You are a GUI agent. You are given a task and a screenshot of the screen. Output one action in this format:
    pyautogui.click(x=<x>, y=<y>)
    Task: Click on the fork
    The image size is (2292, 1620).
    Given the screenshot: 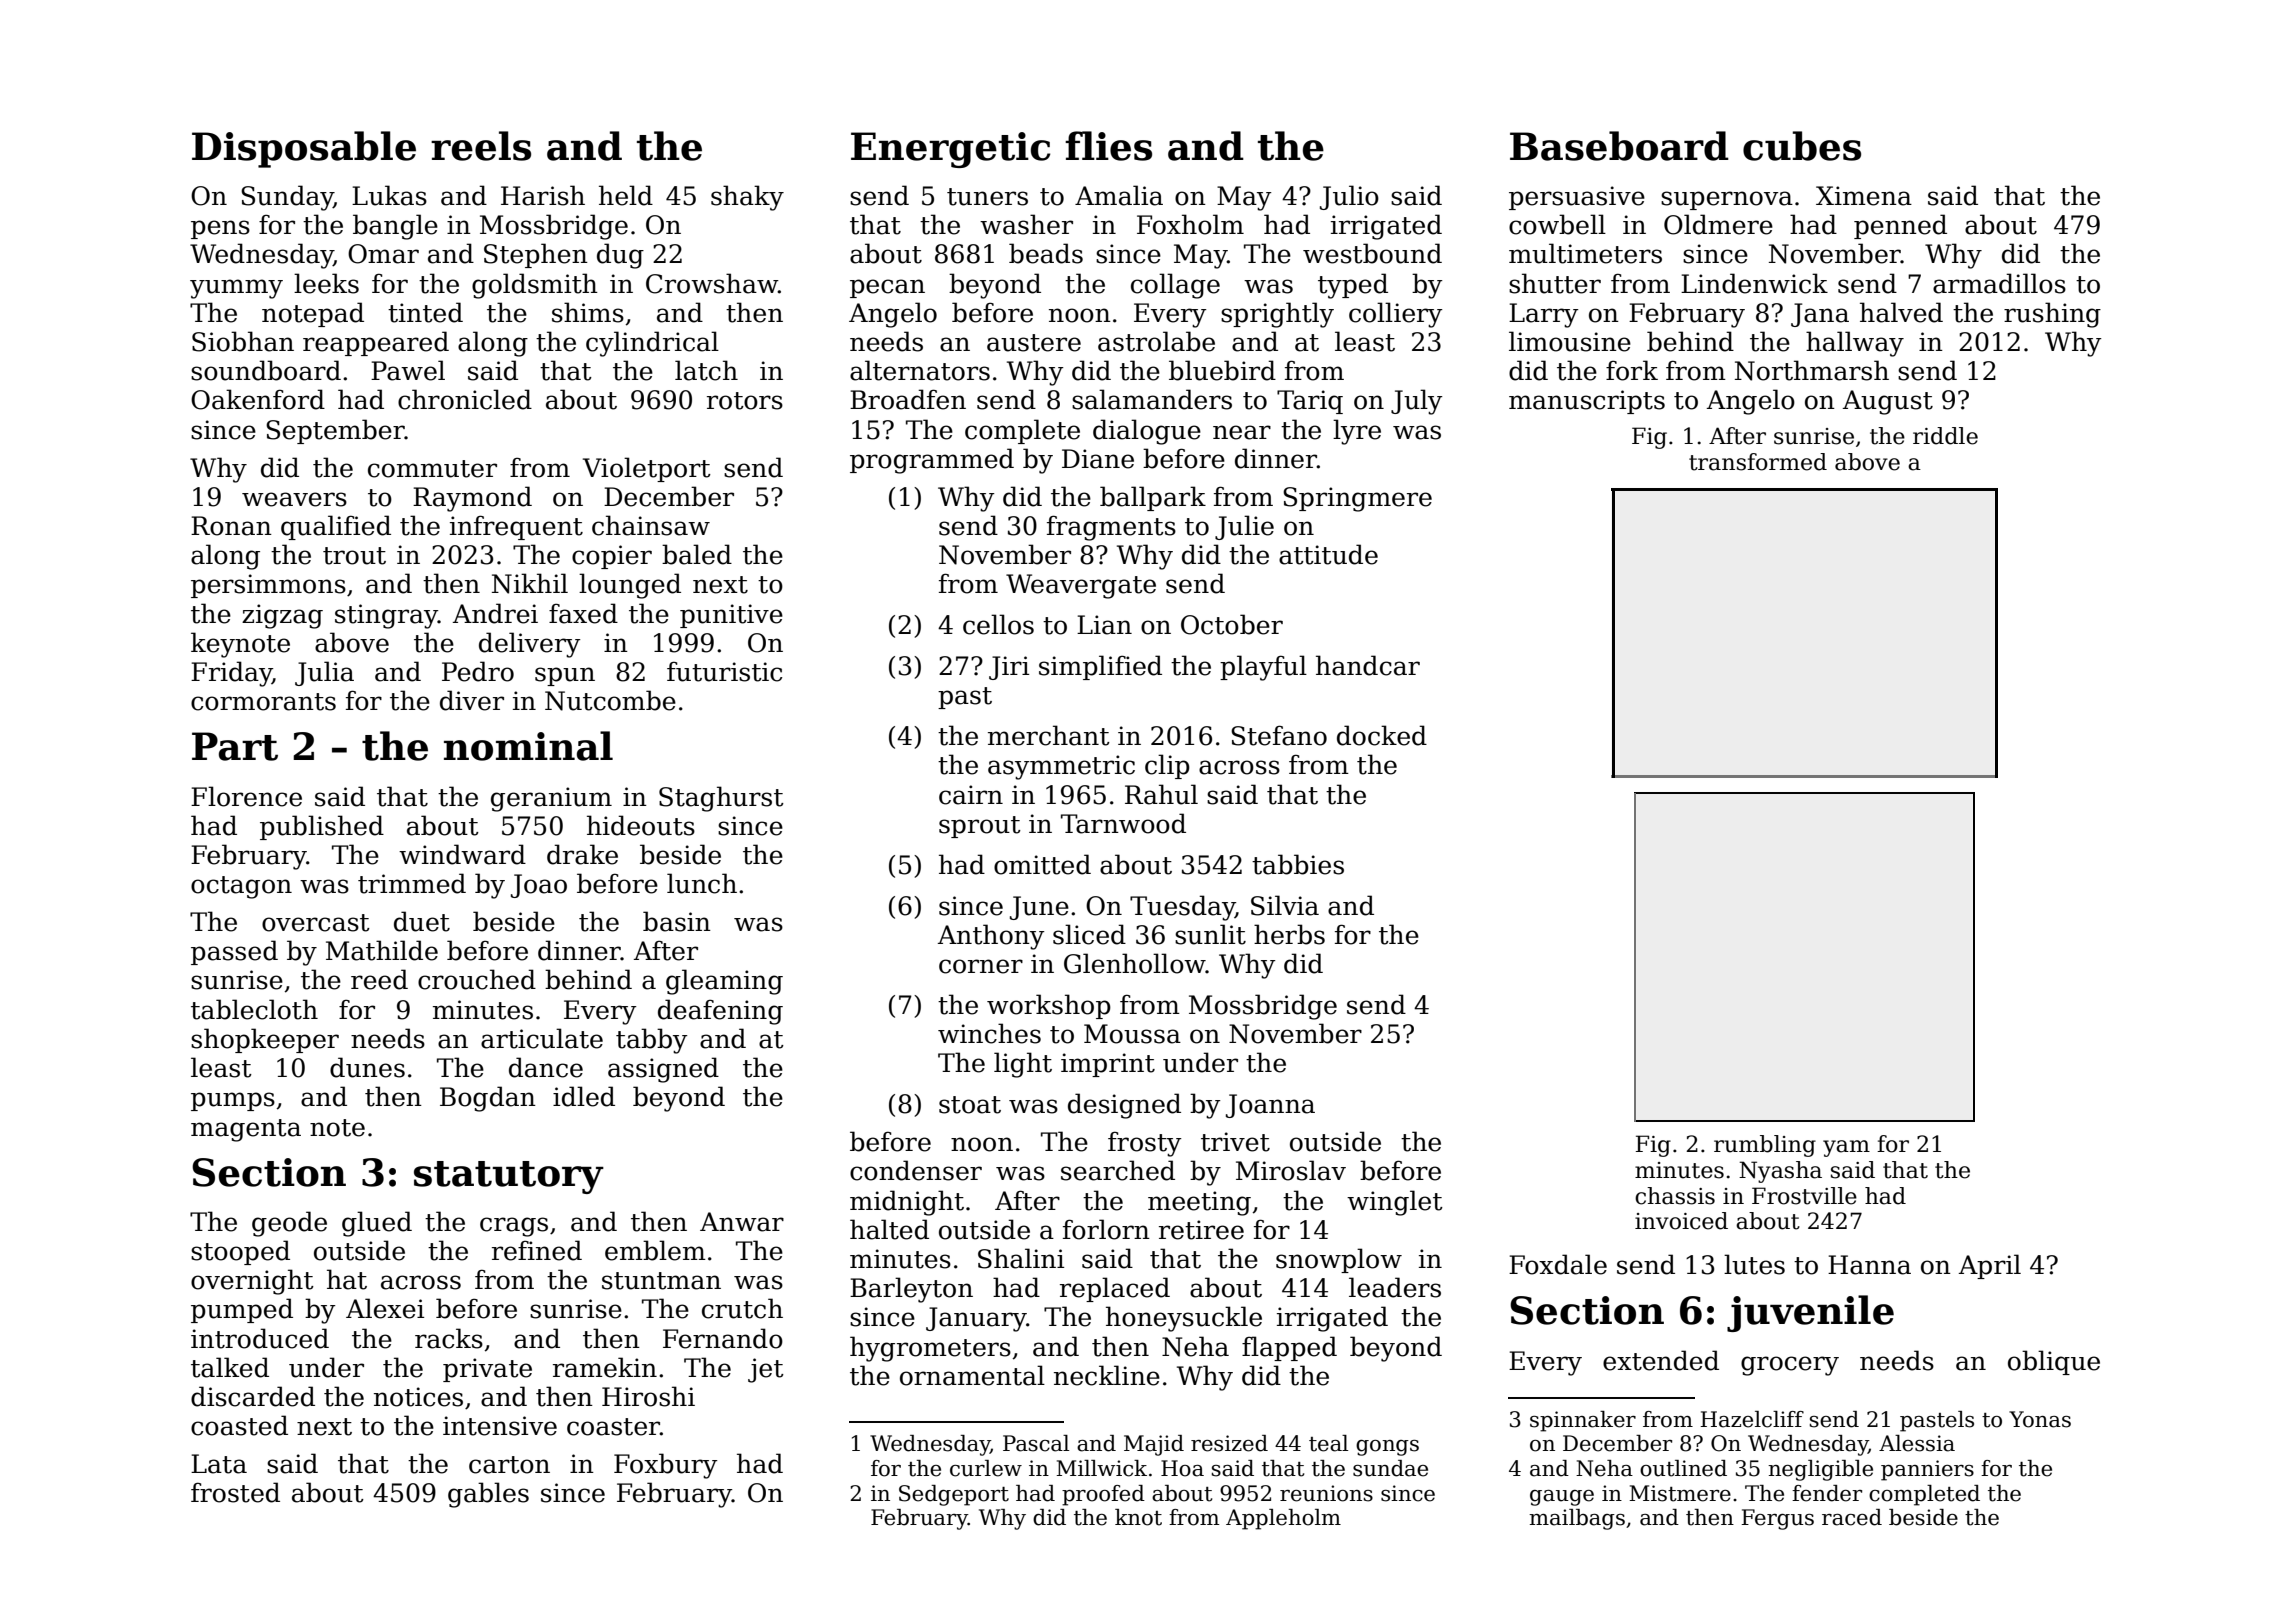 What is the action you would take?
    pyautogui.click(x=1632, y=370)
